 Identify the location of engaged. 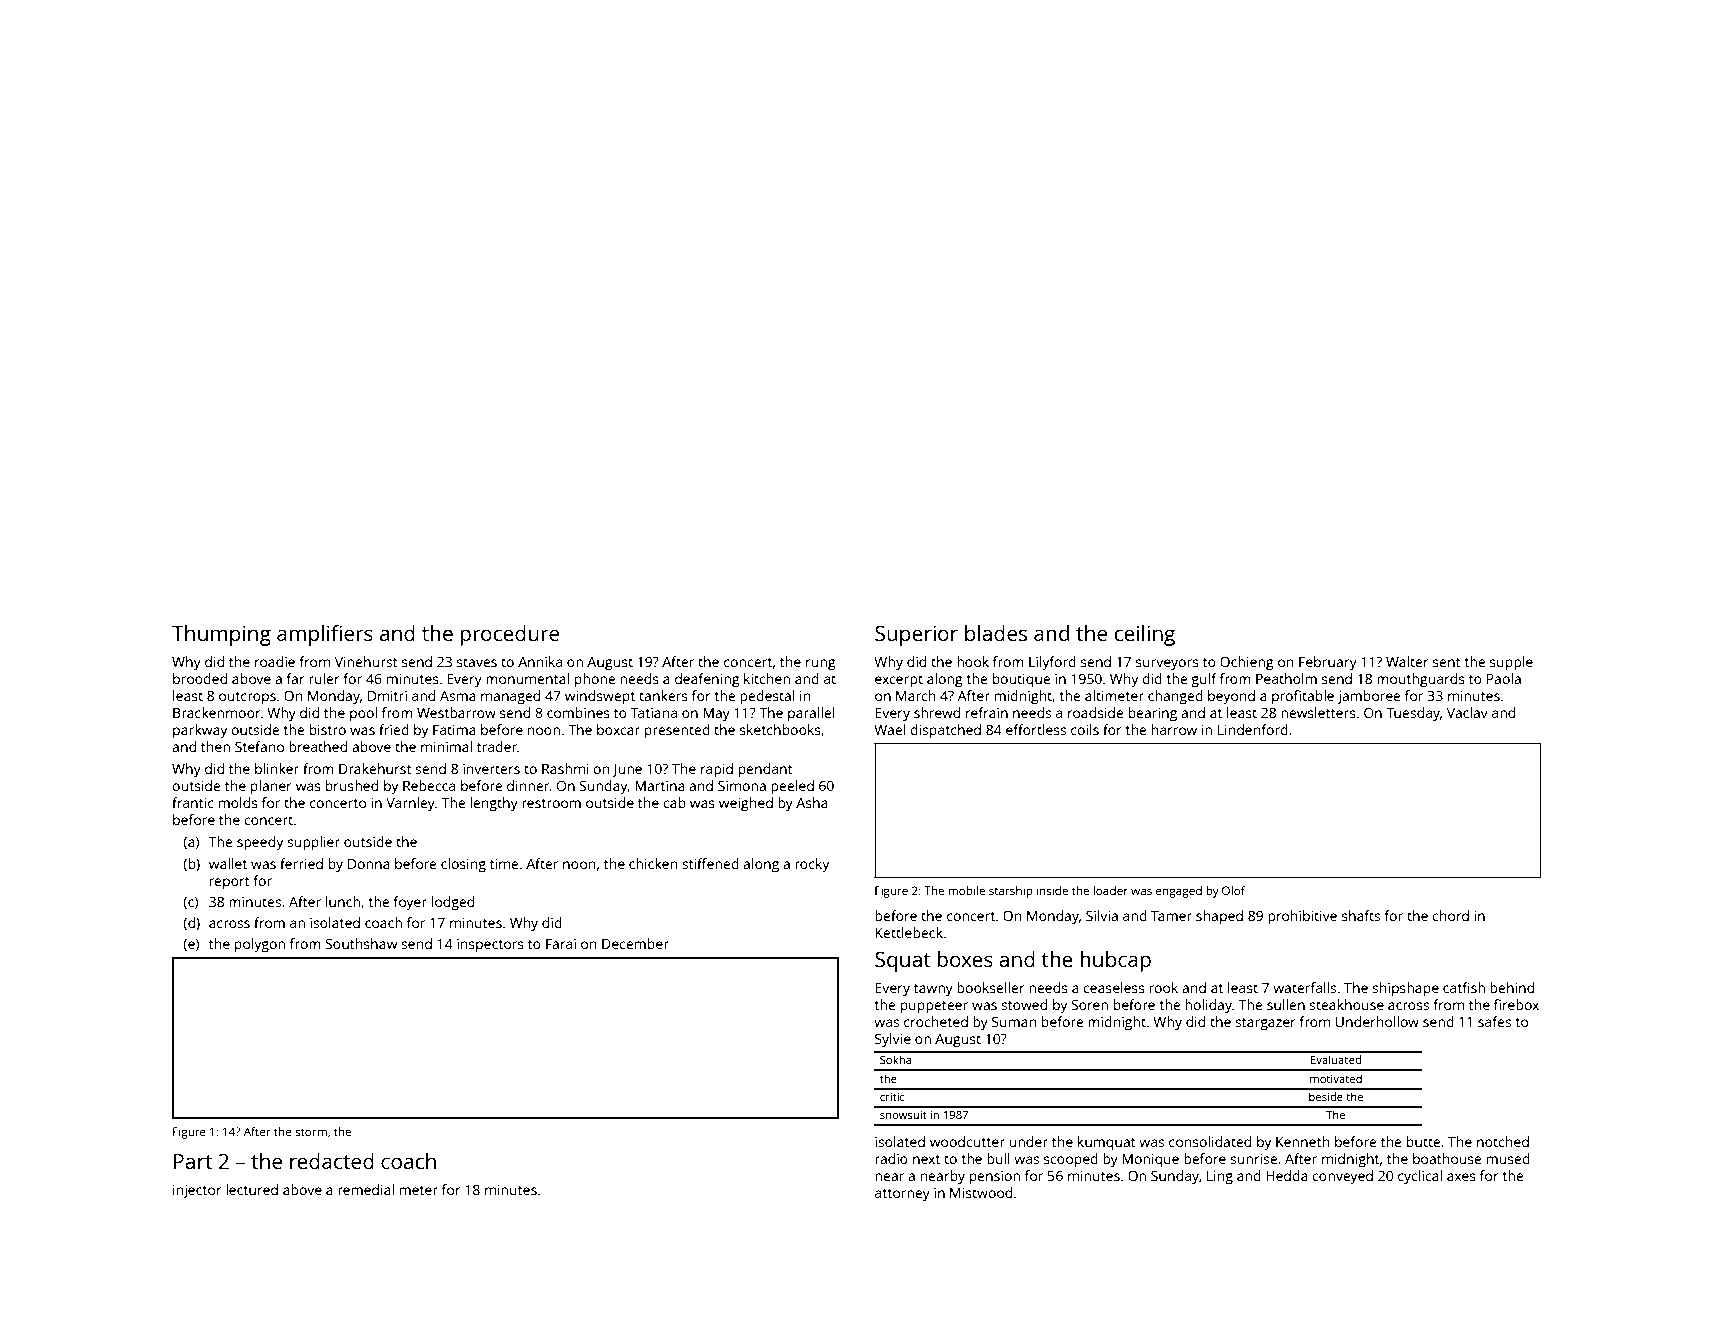
(1179, 892).
